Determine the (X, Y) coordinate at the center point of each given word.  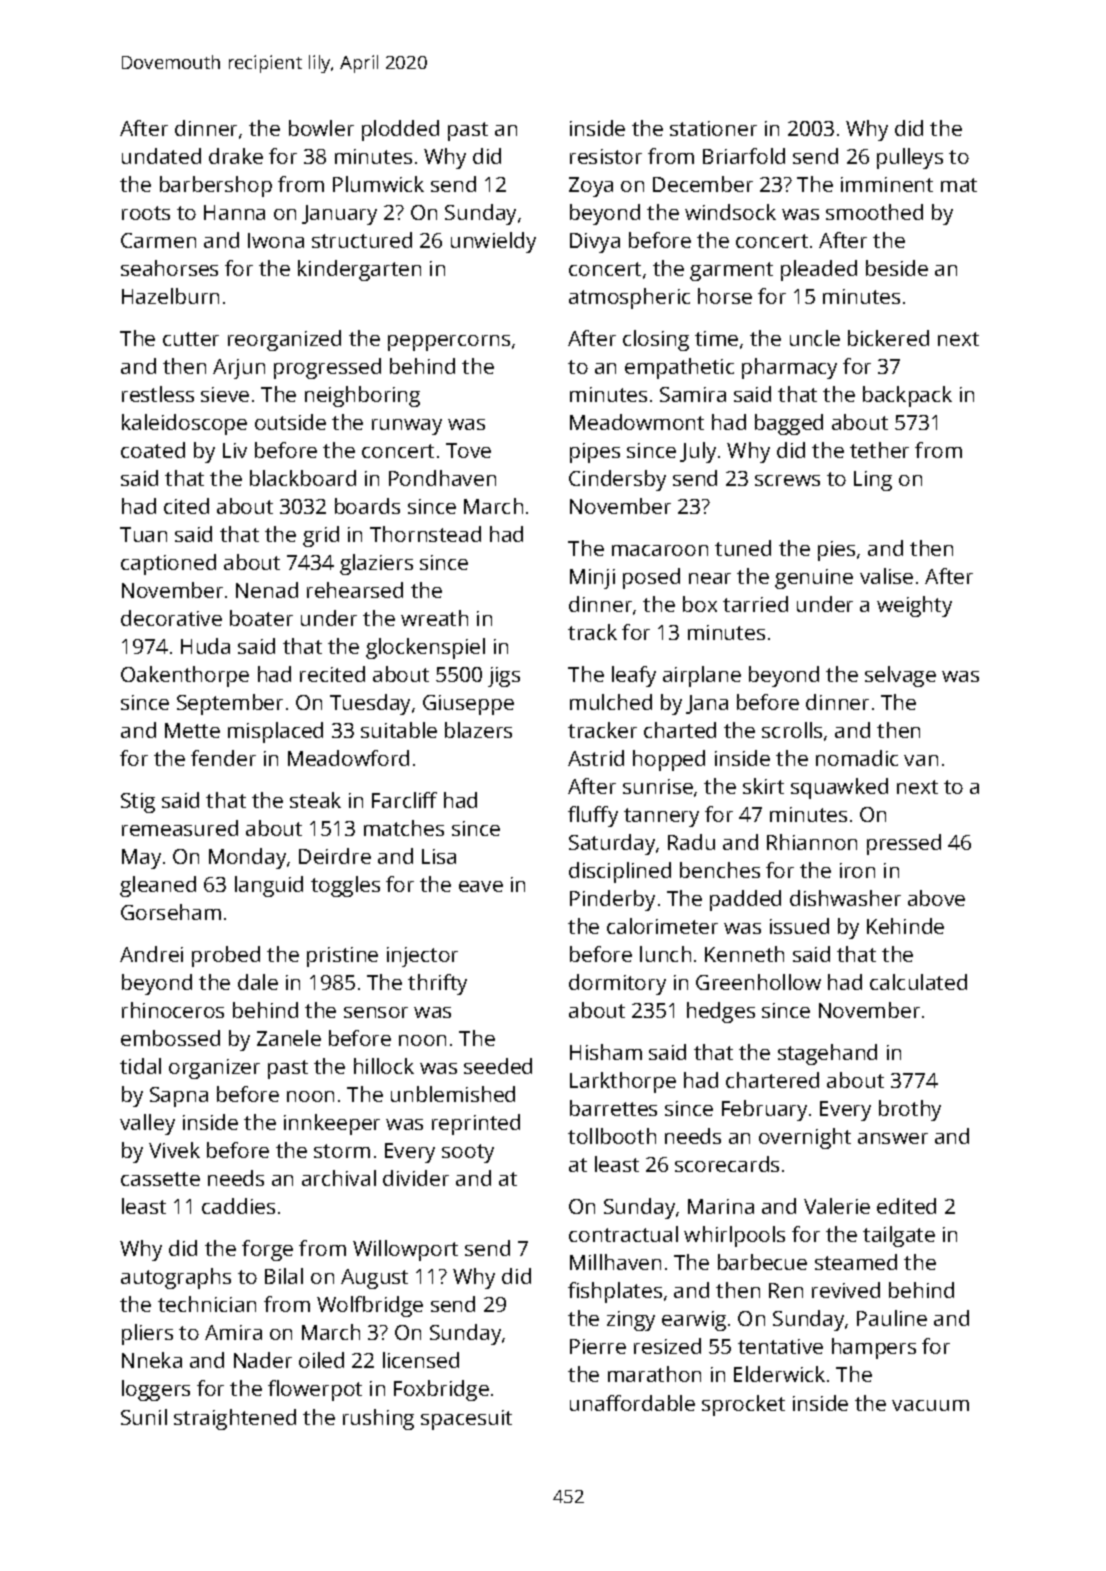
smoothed (874, 212)
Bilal (284, 1276)
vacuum (930, 1405)
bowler (321, 128)
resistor (606, 156)
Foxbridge (441, 1390)
